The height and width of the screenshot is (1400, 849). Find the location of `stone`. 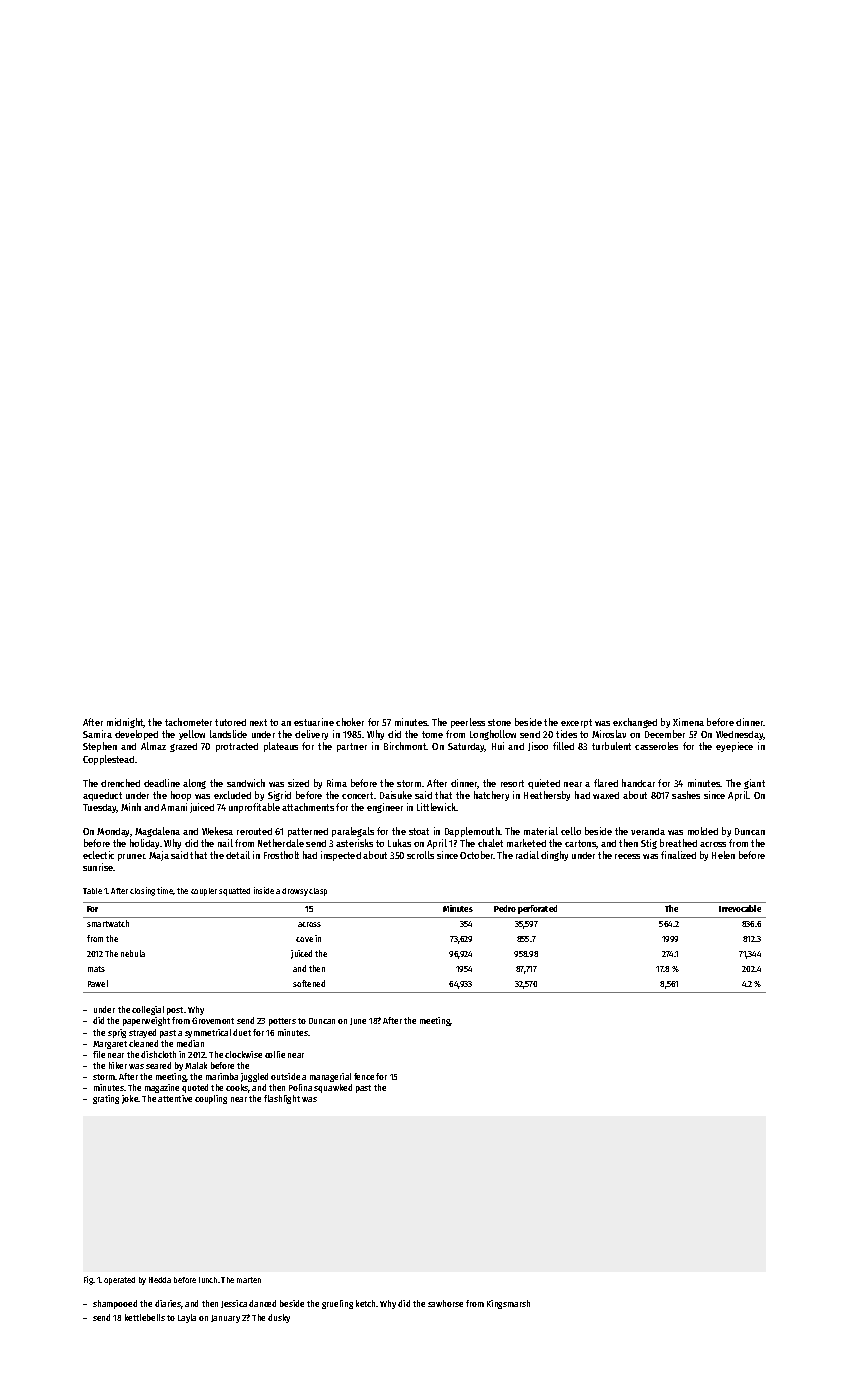

stone is located at coordinates (499, 722).
